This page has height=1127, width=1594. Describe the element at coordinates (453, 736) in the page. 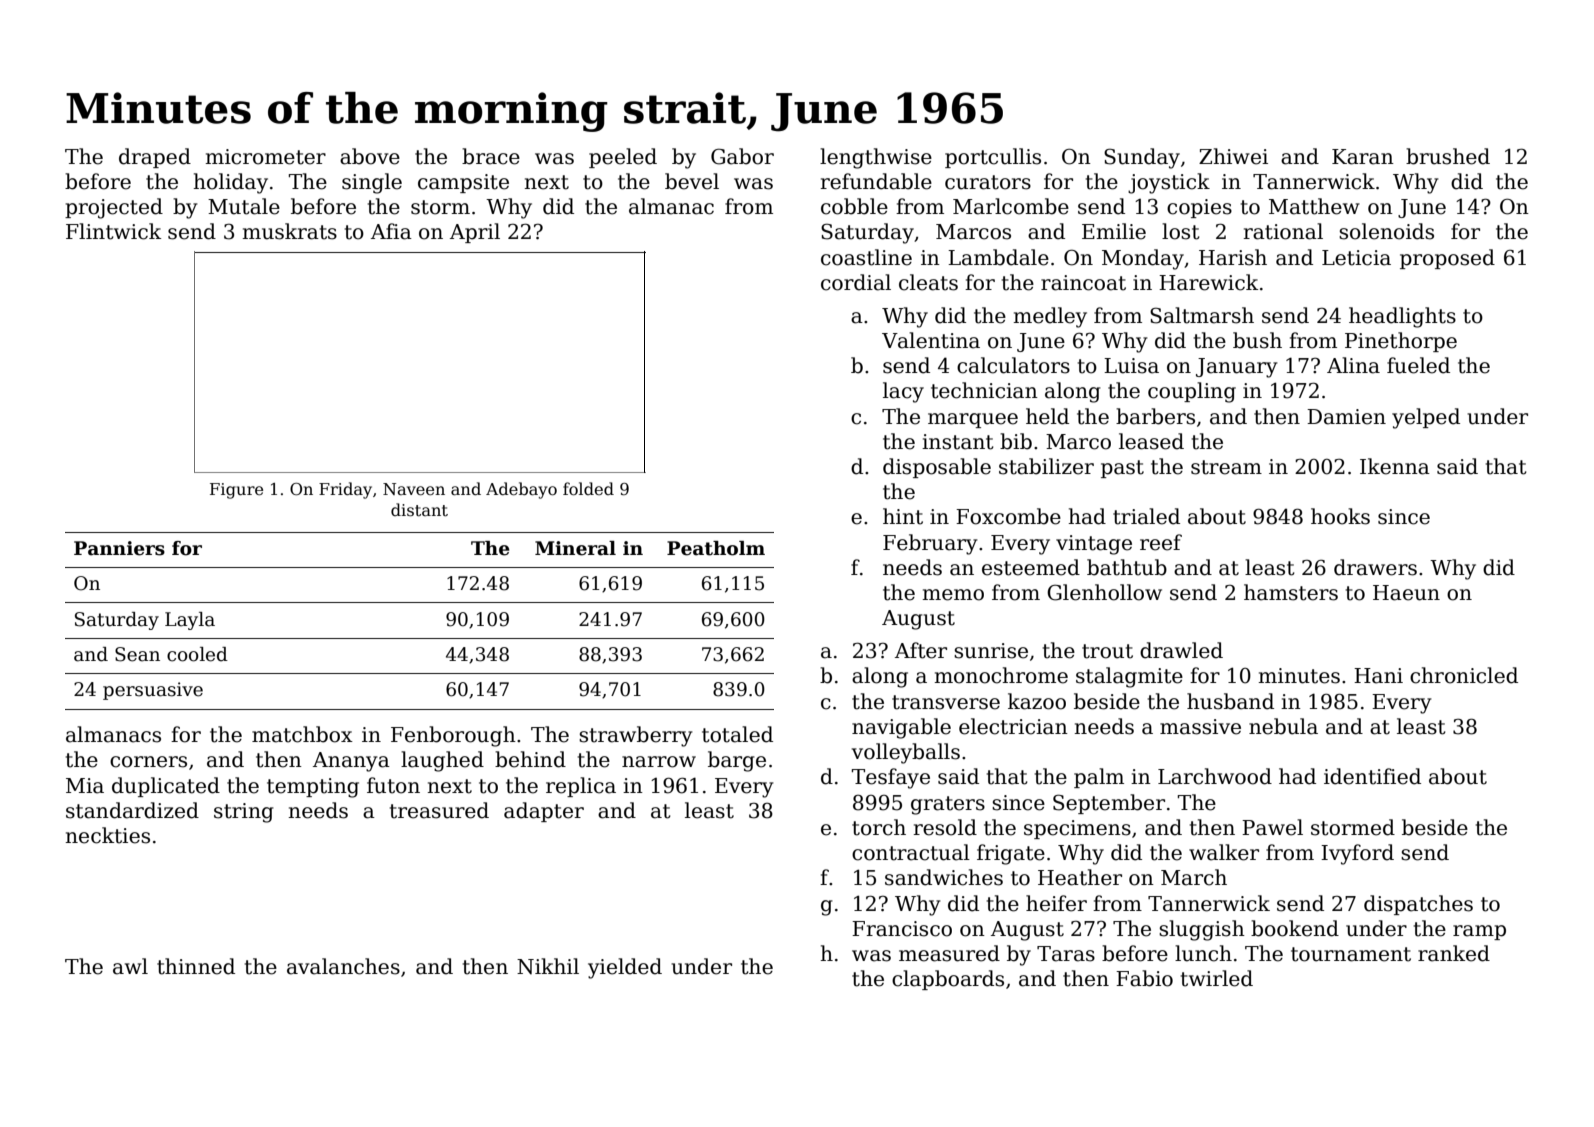

I see `Fenborough` at that location.
